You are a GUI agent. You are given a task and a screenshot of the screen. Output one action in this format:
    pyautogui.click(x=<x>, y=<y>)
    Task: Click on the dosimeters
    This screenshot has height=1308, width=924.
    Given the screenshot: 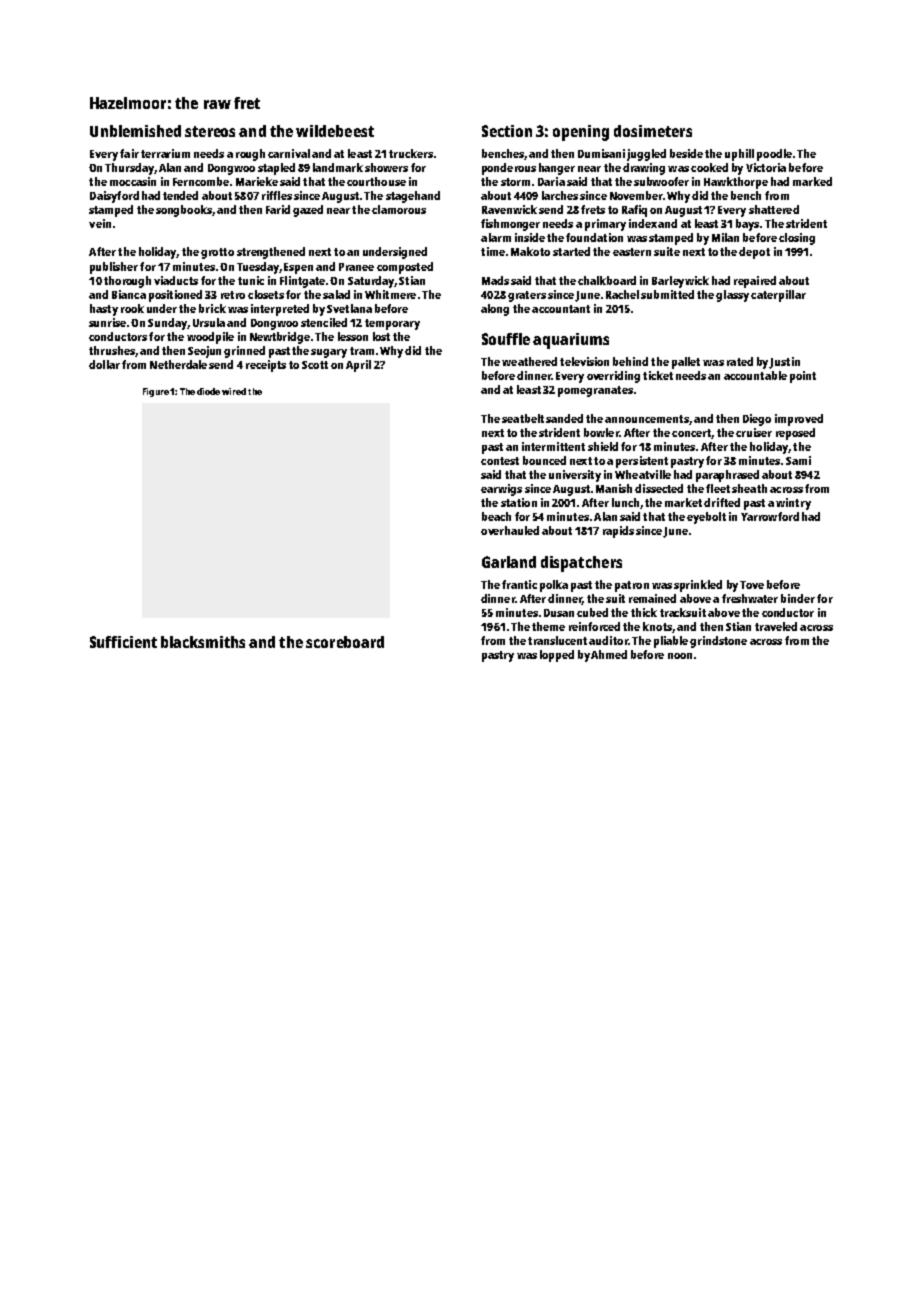 What is the action you would take?
    pyautogui.click(x=653, y=131)
